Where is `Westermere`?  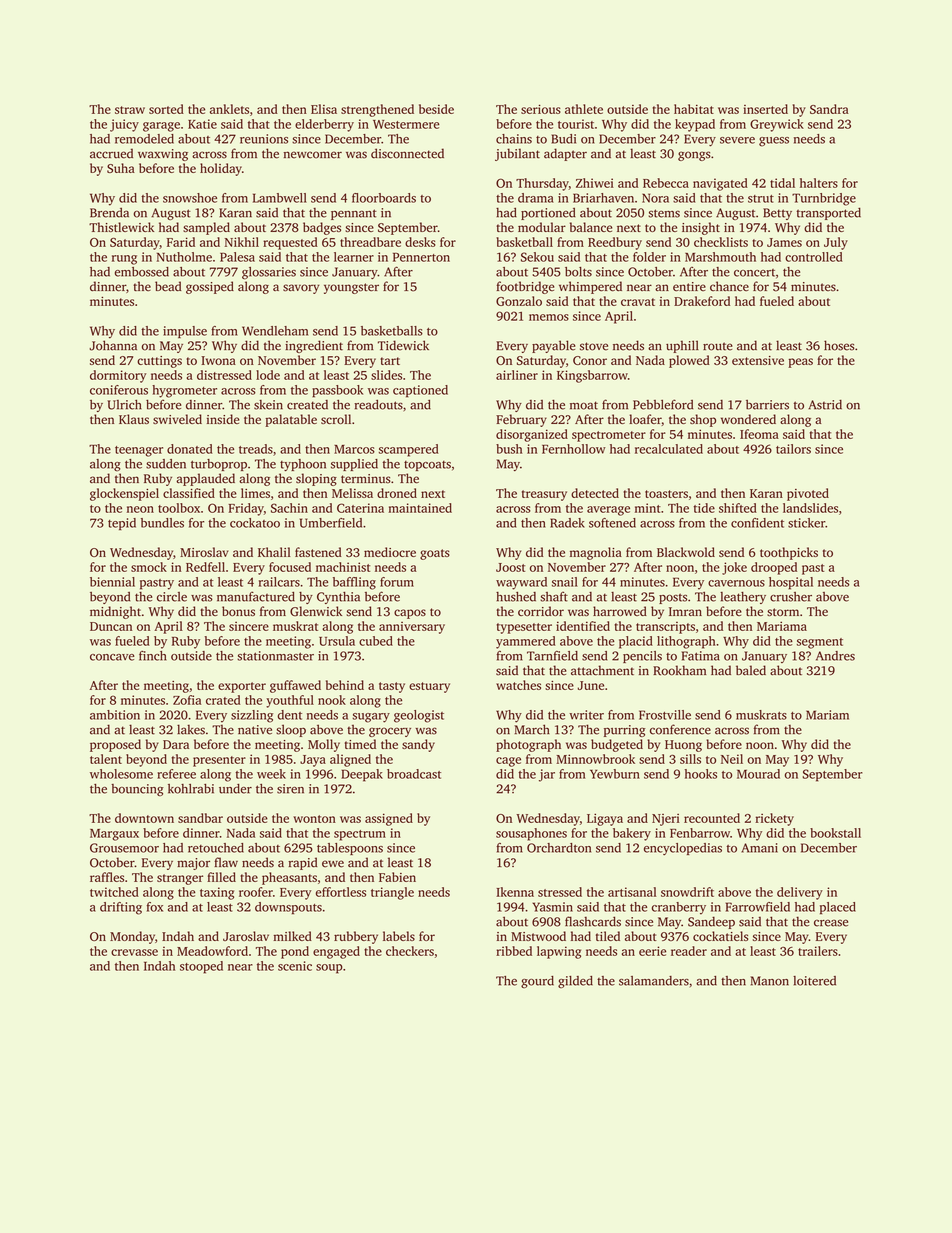 Westermere is located at coordinates (406, 124).
